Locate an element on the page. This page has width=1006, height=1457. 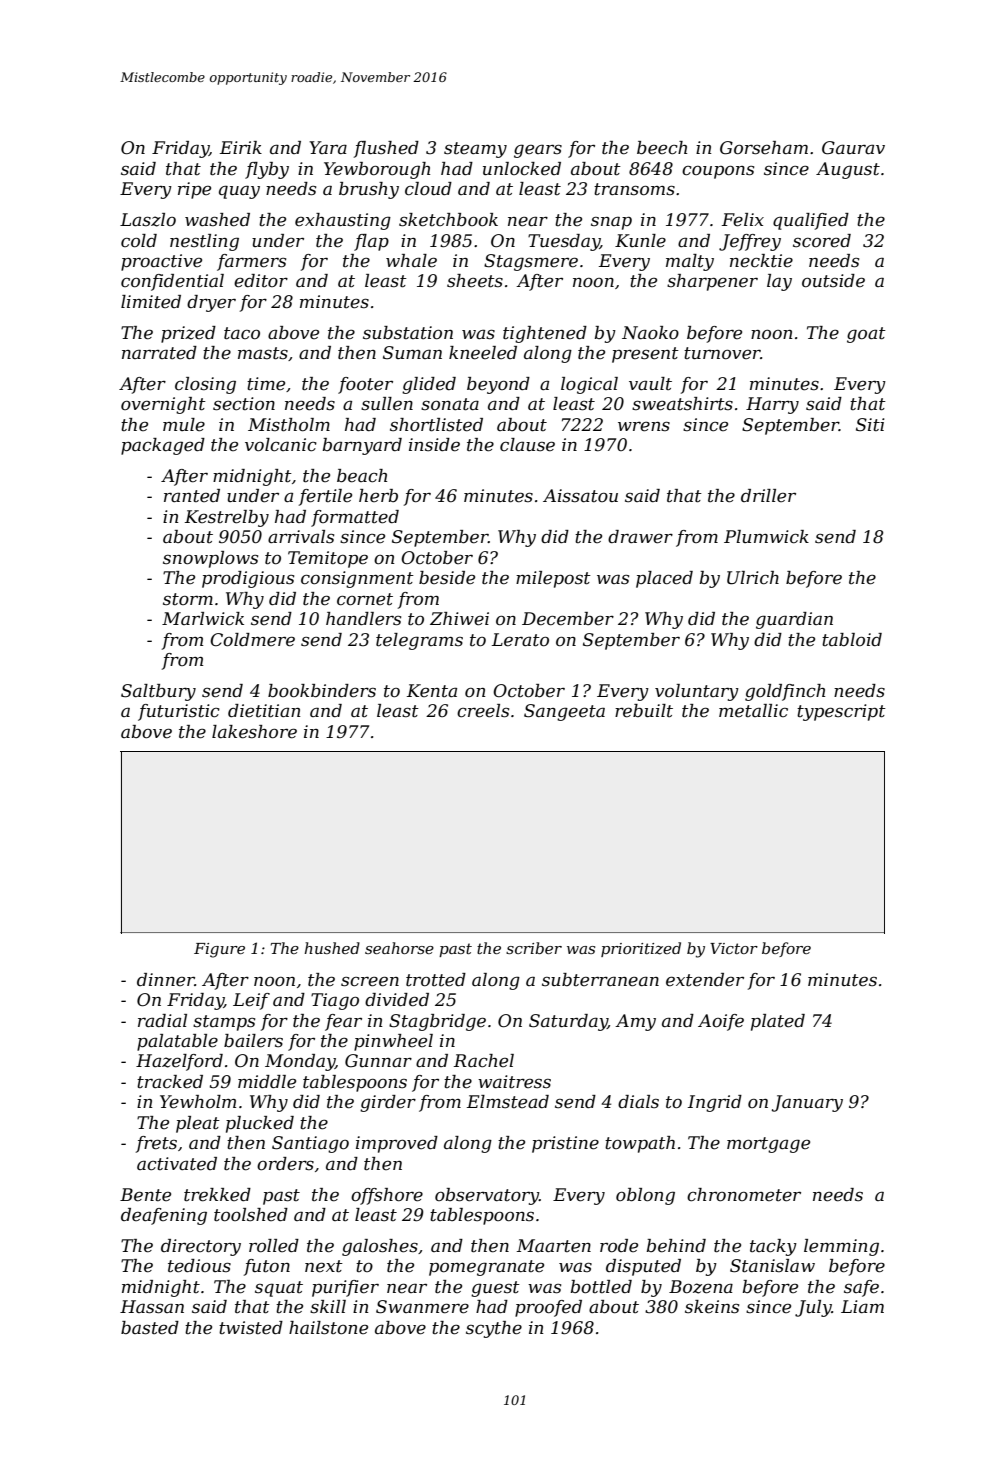
guardian is located at coordinates (794, 620).
